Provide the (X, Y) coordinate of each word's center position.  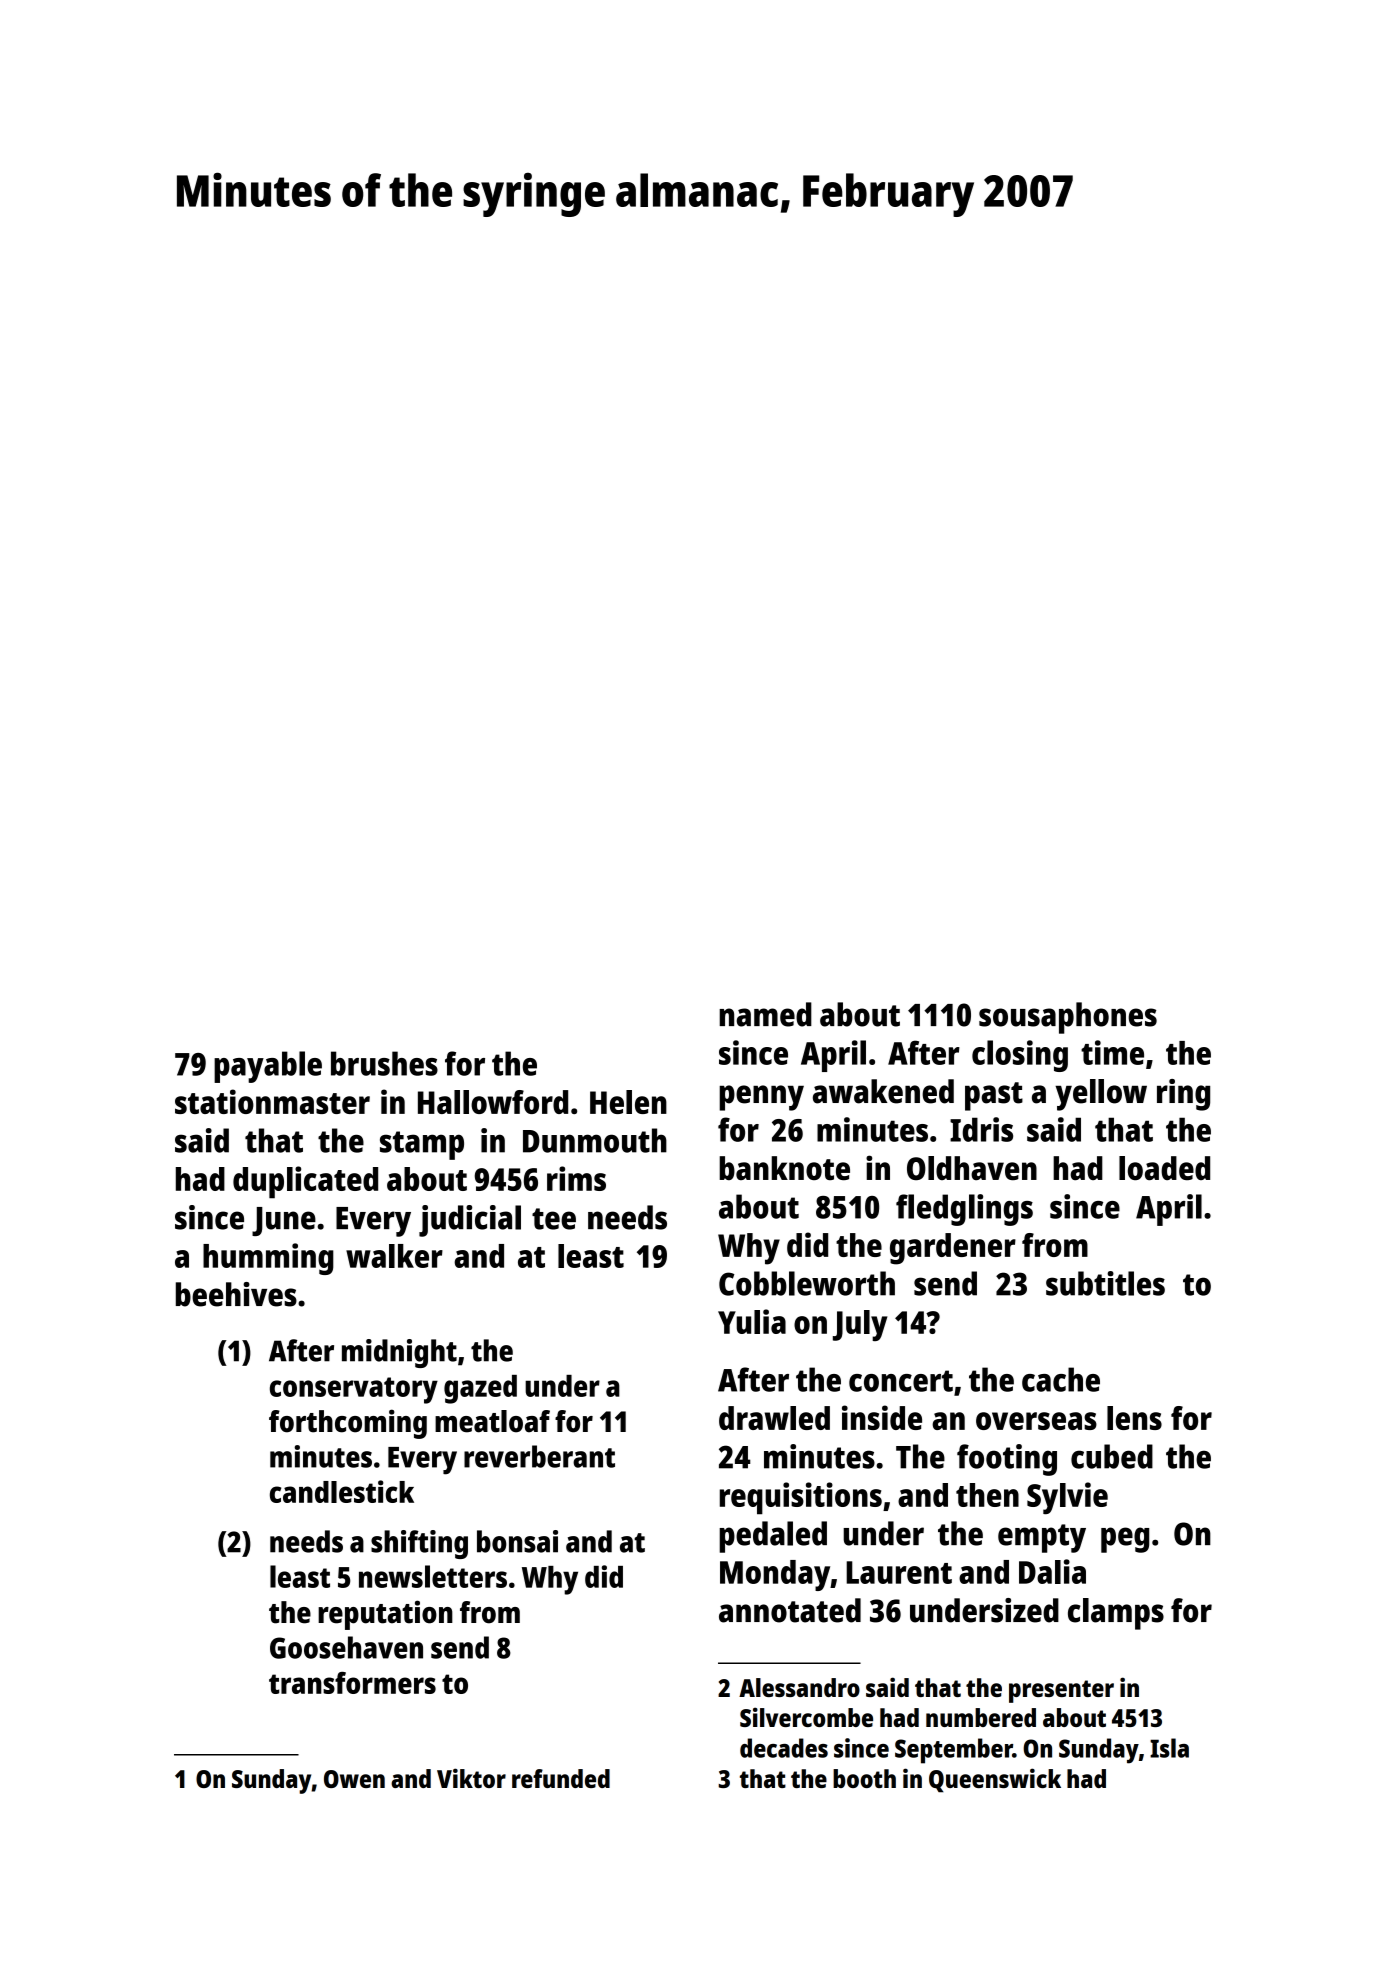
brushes (384, 1063)
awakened (883, 1091)
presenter (1061, 1691)
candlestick (342, 1491)
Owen (354, 1779)
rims (576, 1178)
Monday (775, 1575)
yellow (1101, 1095)
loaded (1164, 1168)
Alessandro (799, 1687)
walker (394, 1256)
